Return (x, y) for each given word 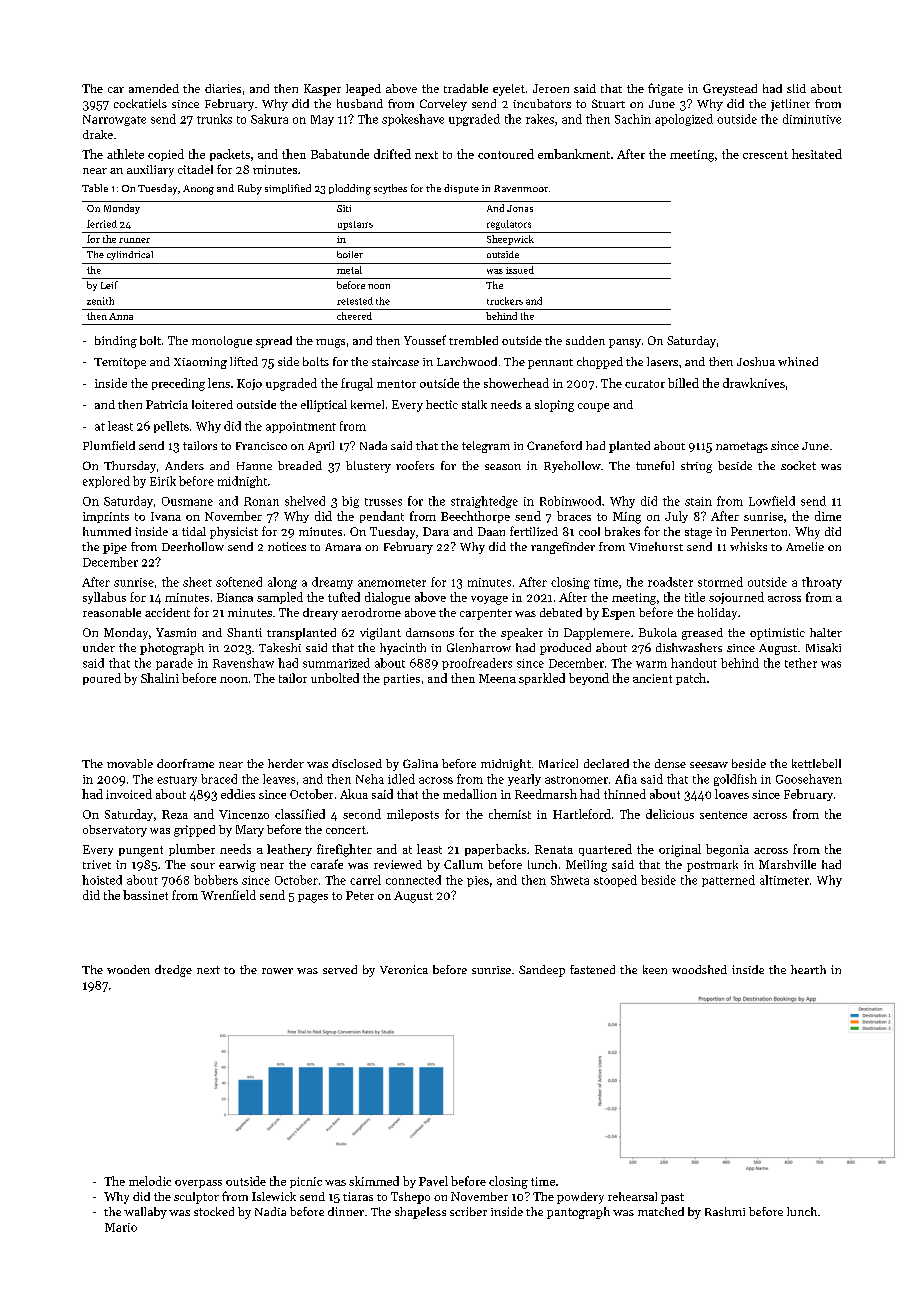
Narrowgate (114, 120)
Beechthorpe (475, 517)
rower (277, 971)
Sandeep (542, 971)
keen (655, 969)
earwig (237, 866)
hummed (107, 531)
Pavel (433, 1181)
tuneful (655, 465)
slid (796, 88)
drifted (392, 154)
